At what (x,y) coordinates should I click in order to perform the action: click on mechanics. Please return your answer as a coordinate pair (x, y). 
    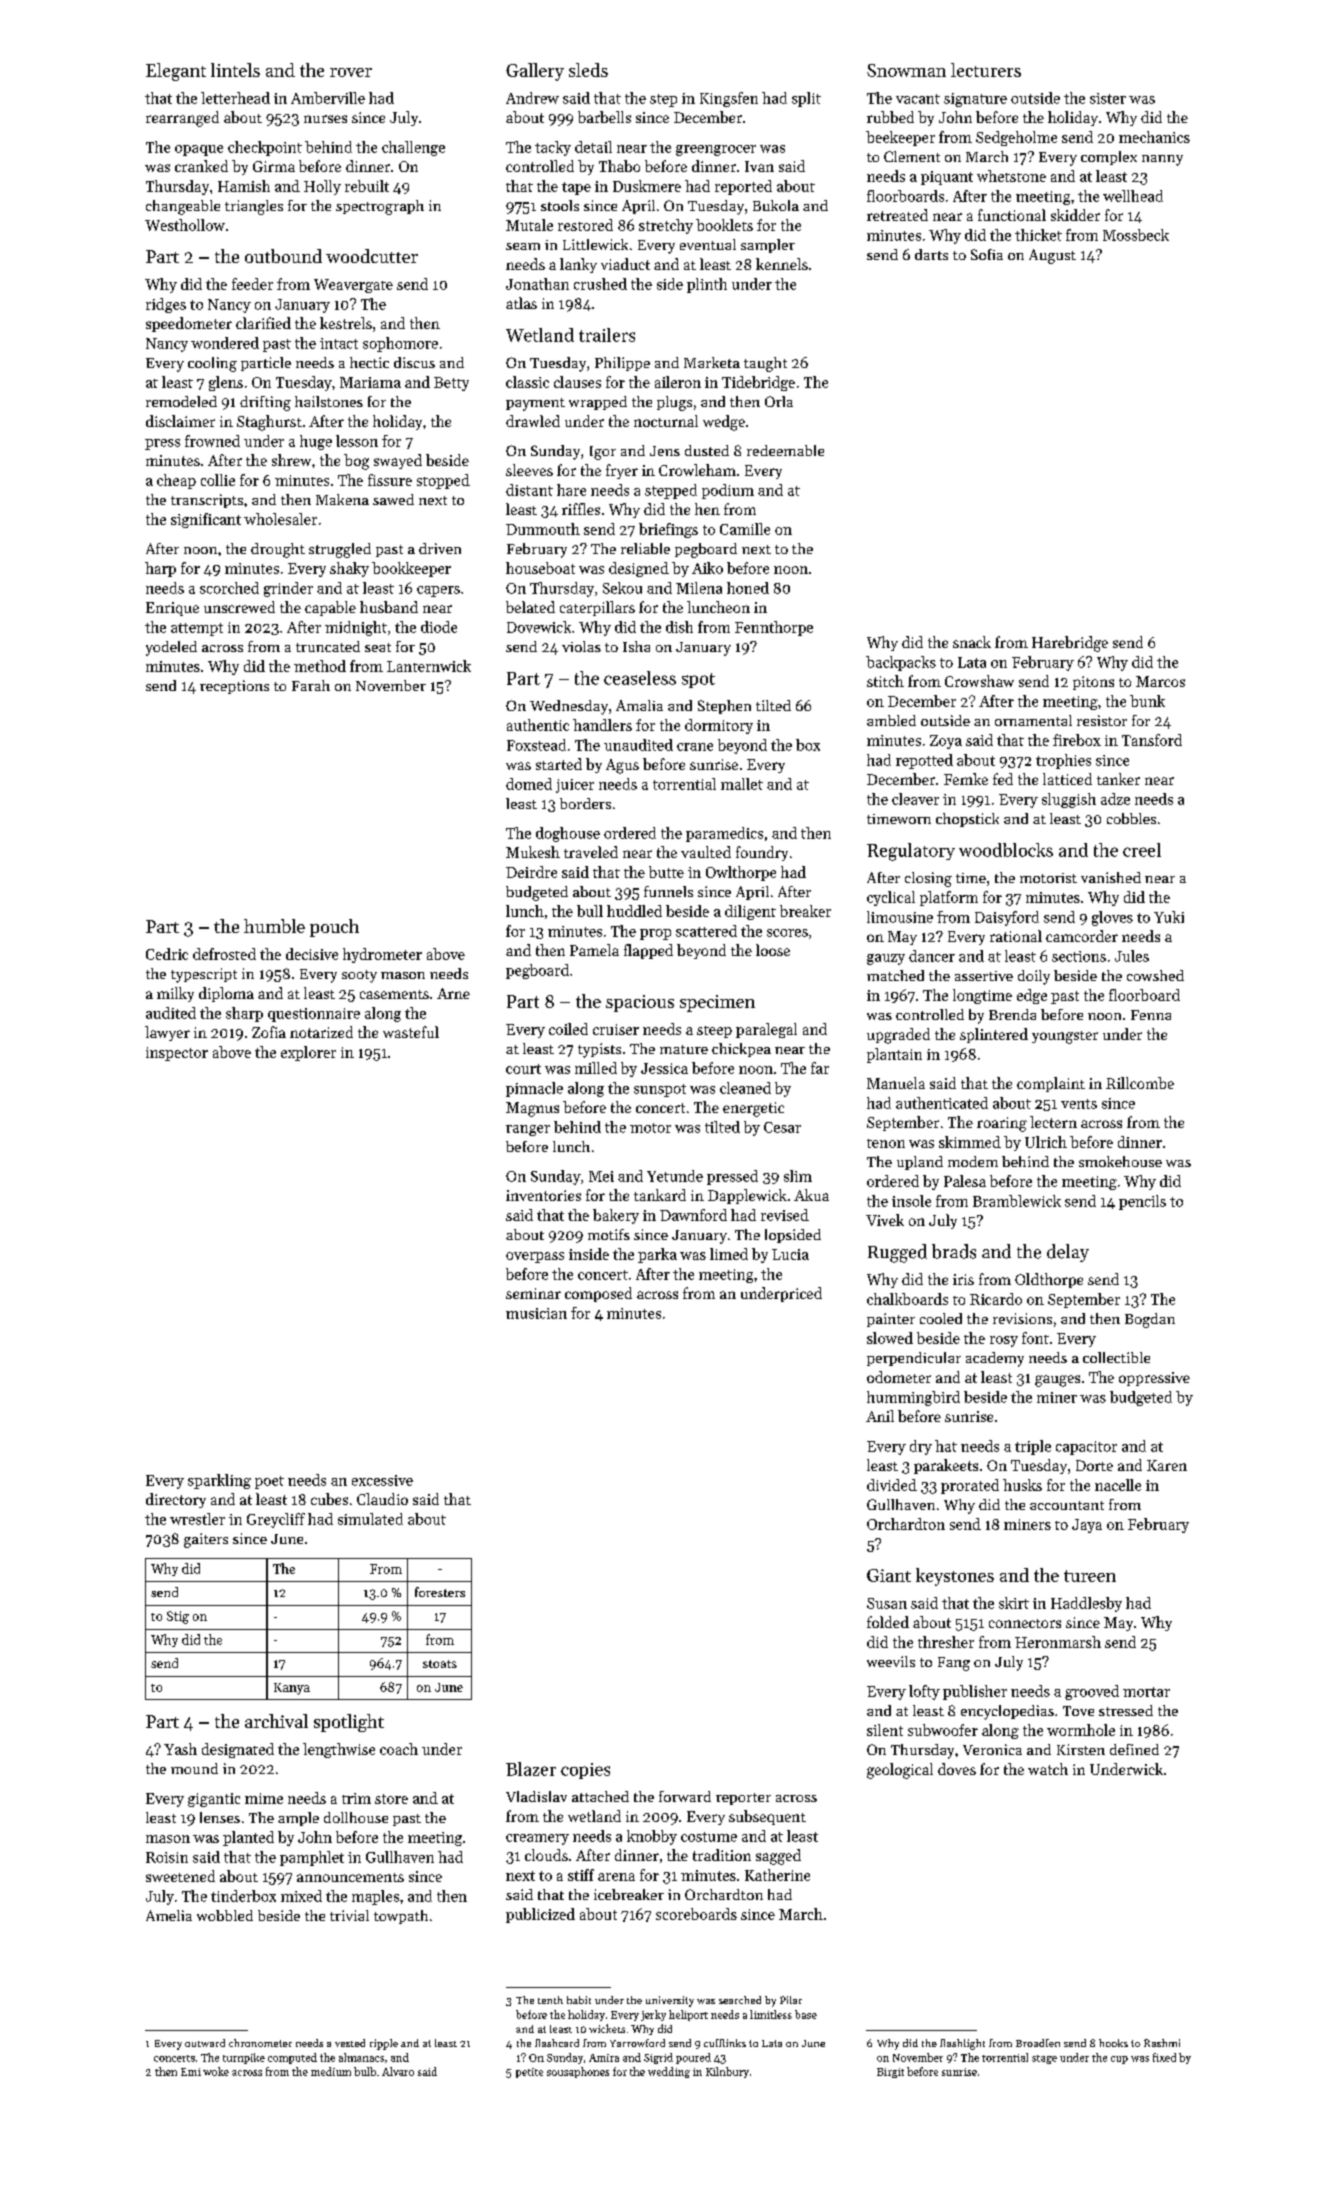
    Looking at the image, I should click on (1154, 137).
